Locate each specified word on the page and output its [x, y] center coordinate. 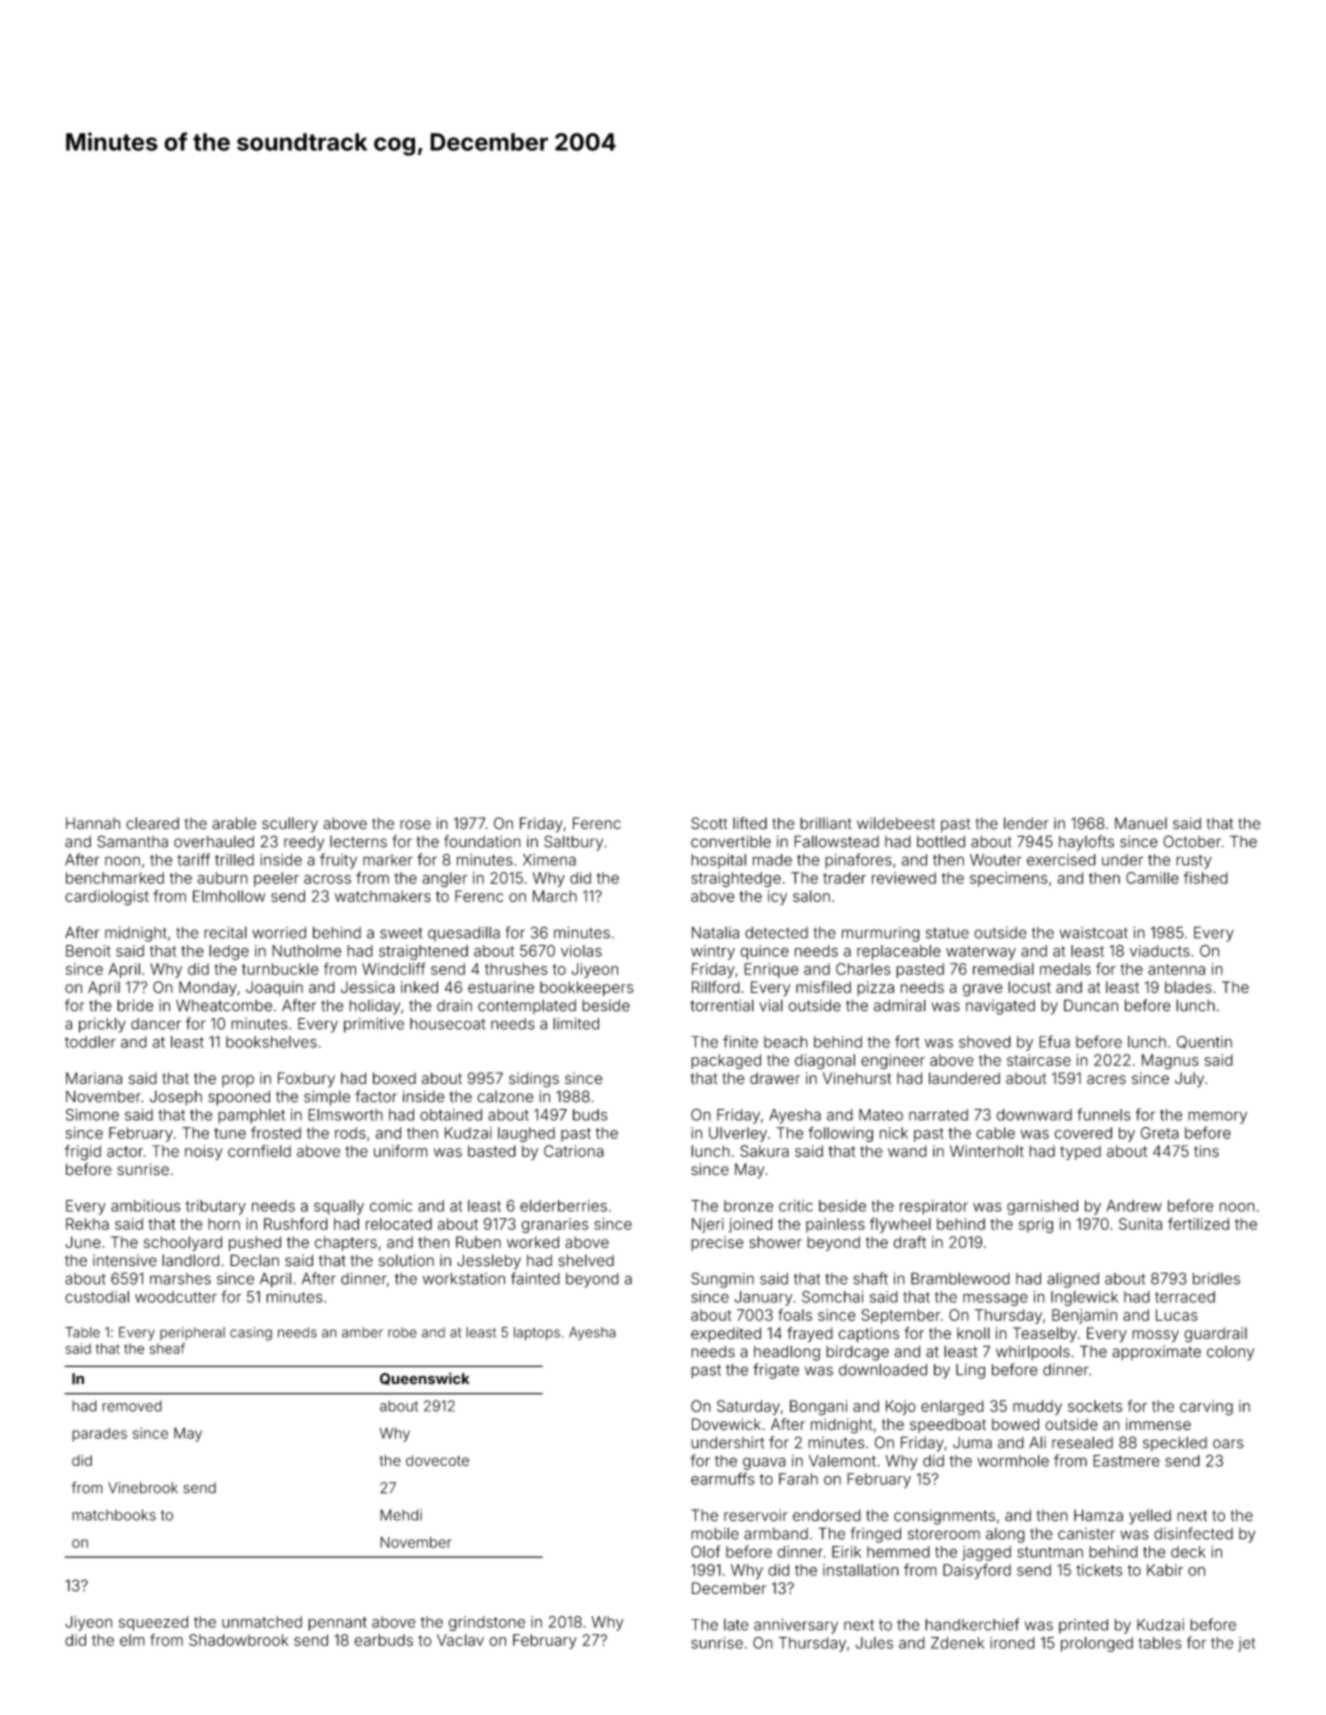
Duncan [1091, 1005]
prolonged [1097, 1644]
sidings [534, 1080]
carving [1206, 1407]
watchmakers [383, 896]
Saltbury [573, 843]
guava [764, 1463]
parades [99, 1434]
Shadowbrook [239, 1640]
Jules [874, 1643]
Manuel [1141, 823]
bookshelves [271, 1042]
